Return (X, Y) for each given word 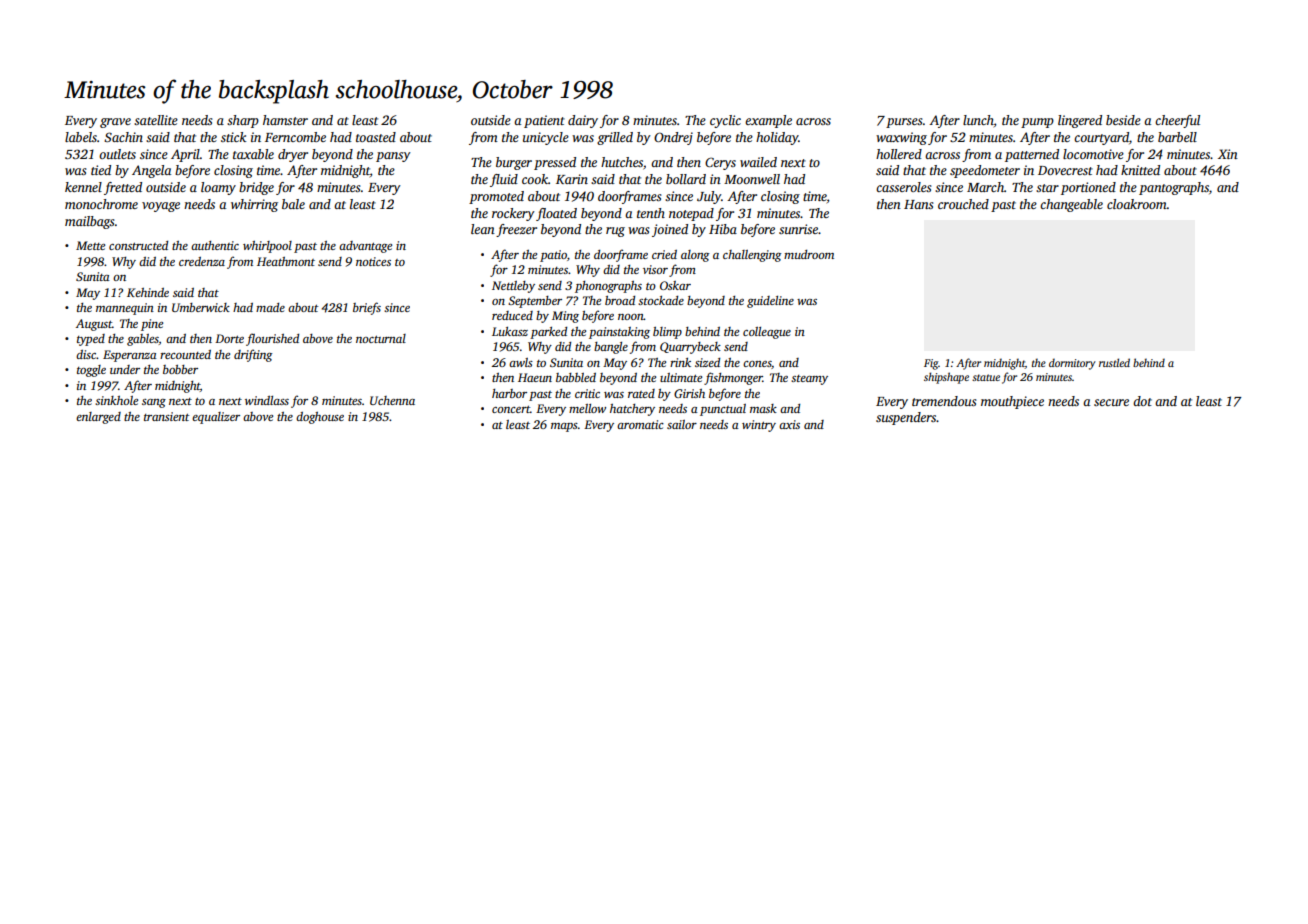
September (535, 302)
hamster (285, 120)
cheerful (1177, 121)
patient (544, 121)
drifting (253, 355)
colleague (767, 333)
